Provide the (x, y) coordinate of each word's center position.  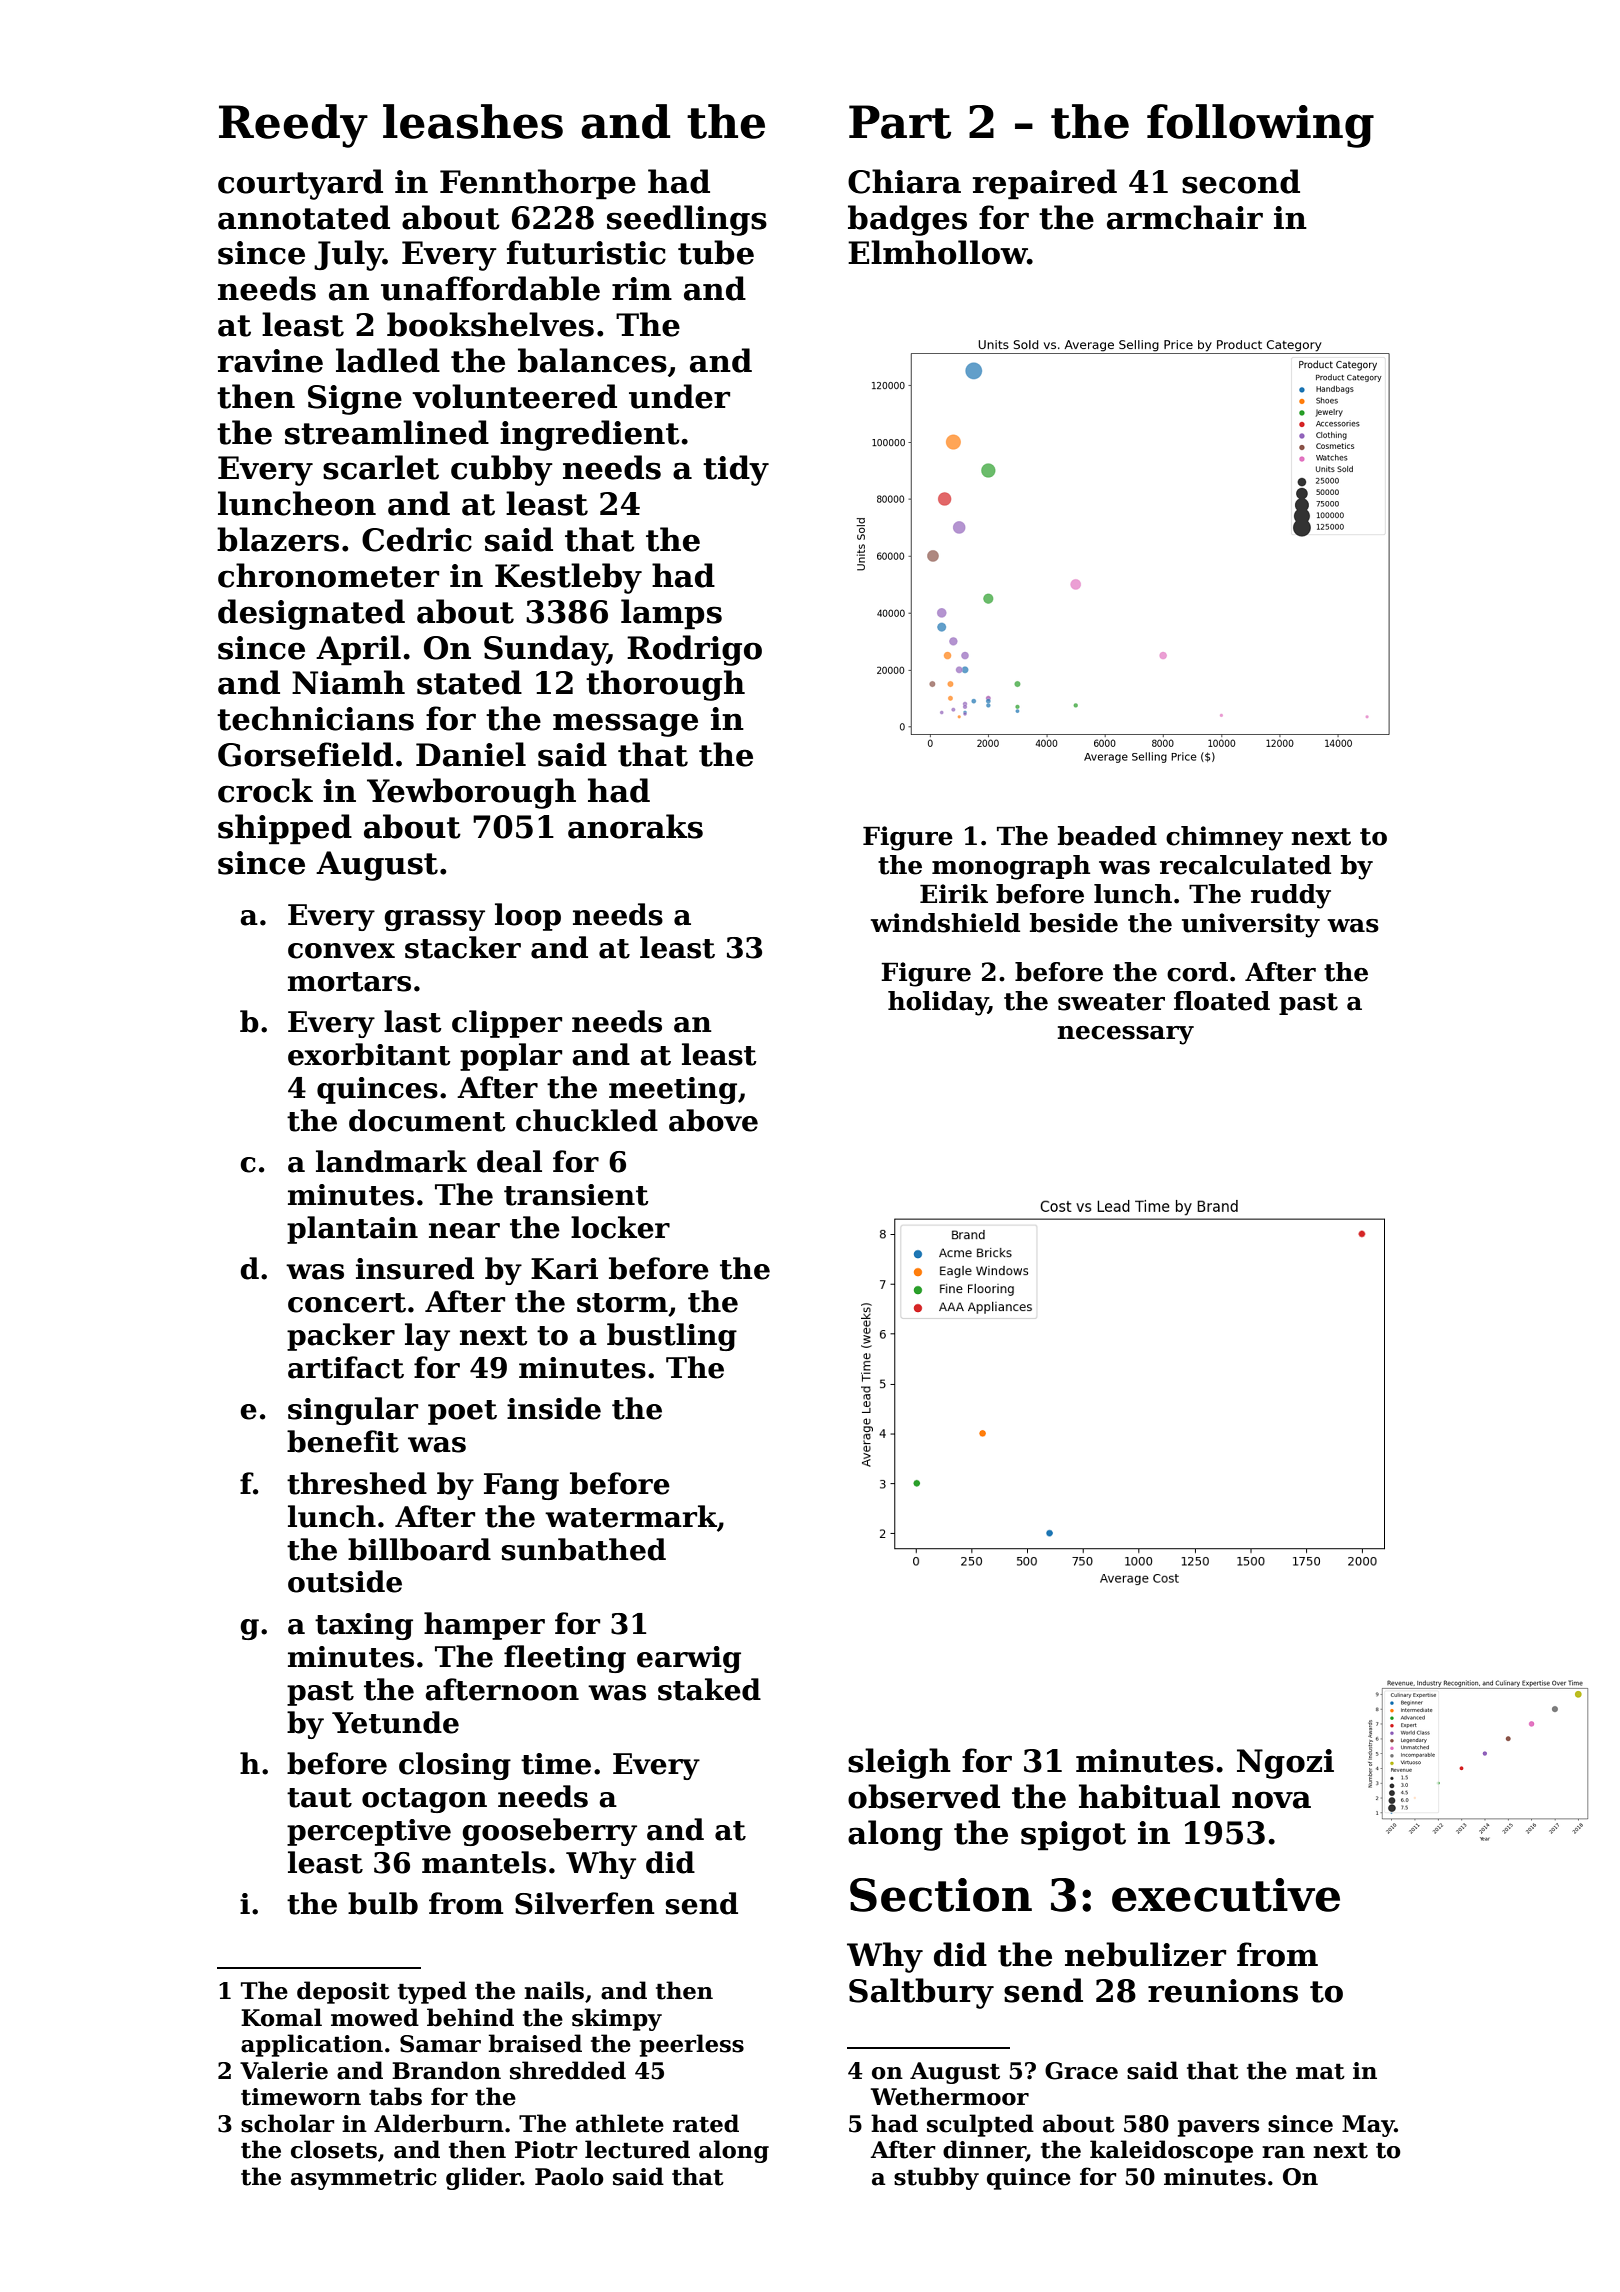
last (412, 1021)
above (713, 1120)
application (312, 2045)
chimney (1224, 838)
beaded (1107, 836)
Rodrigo (694, 650)
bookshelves (490, 324)
